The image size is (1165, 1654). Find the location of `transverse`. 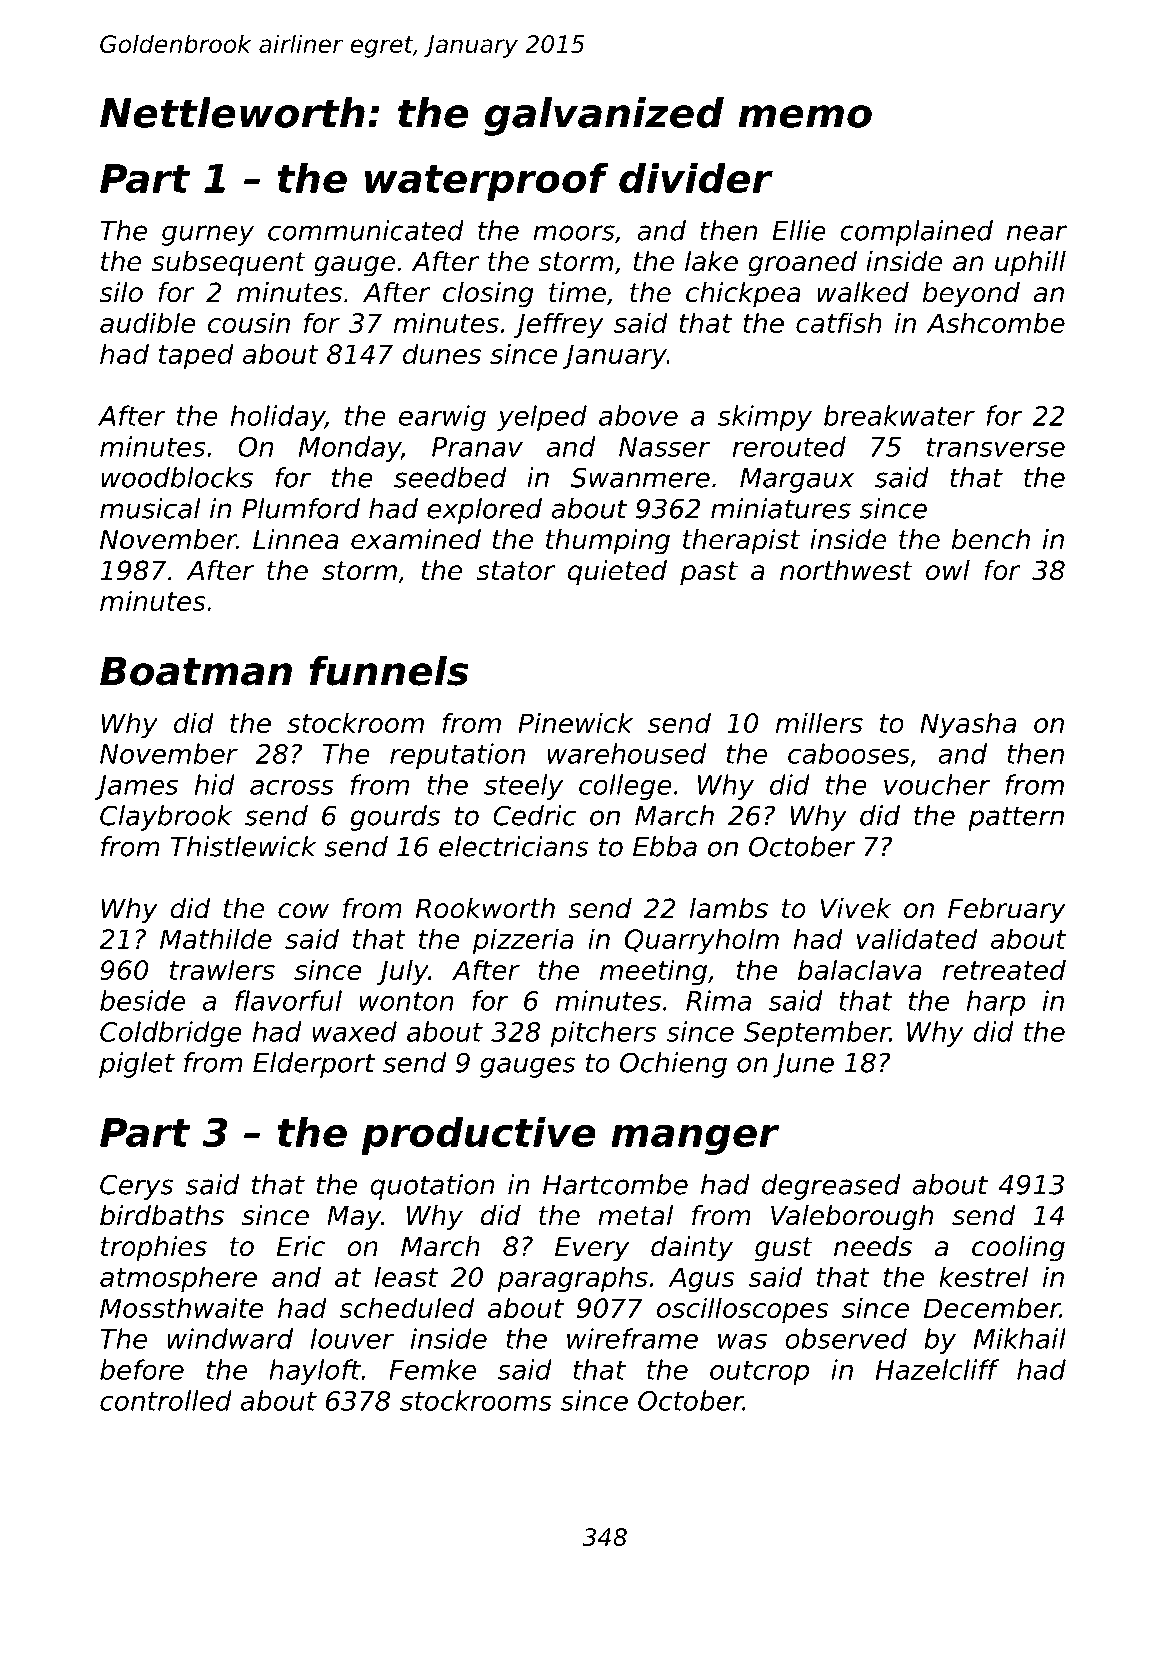

transverse is located at coordinates (996, 447).
